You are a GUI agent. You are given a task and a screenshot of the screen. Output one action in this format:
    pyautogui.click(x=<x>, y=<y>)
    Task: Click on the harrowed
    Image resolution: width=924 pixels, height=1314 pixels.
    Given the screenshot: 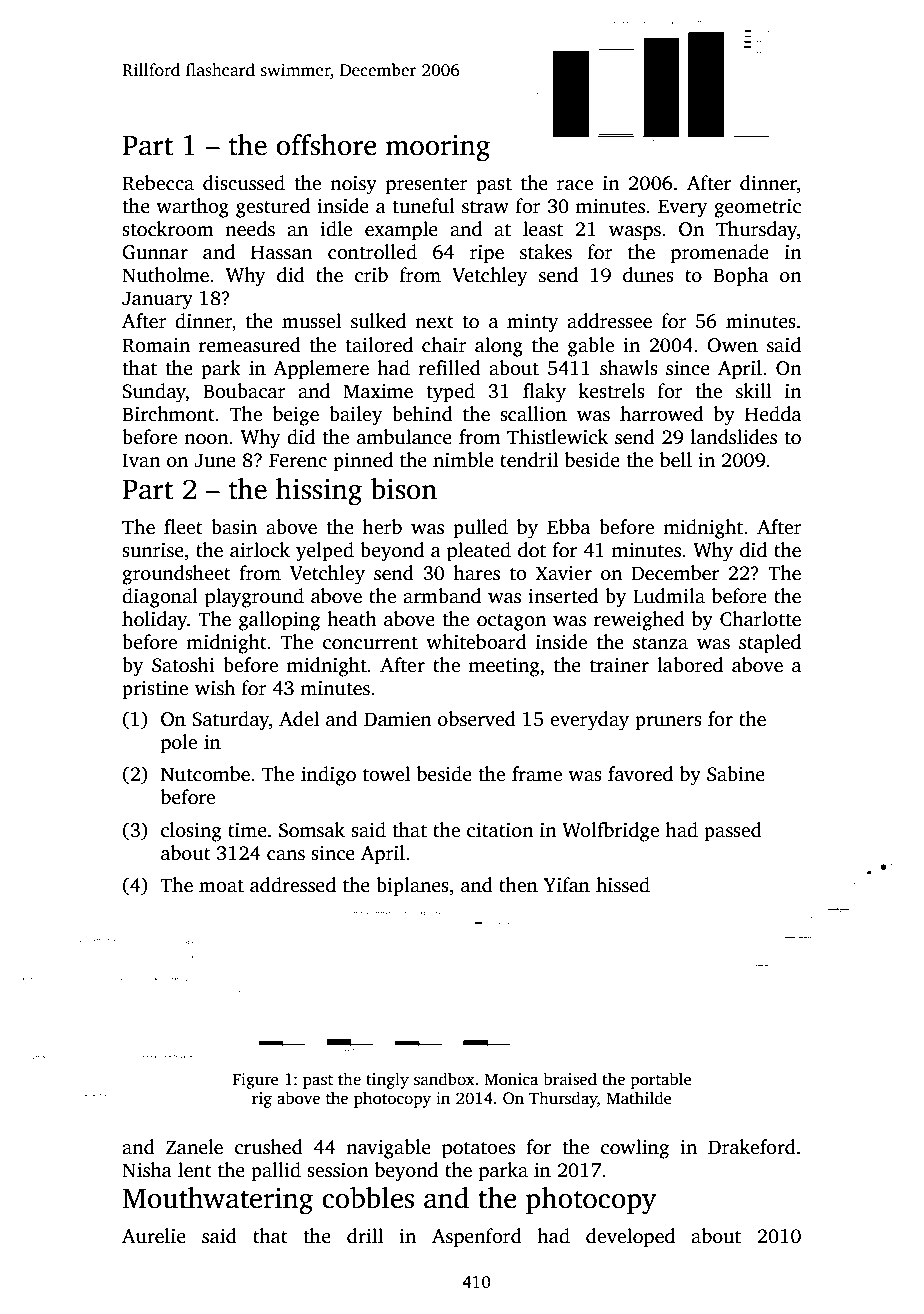 What is the action you would take?
    pyautogui.click(x=662, y=414)
